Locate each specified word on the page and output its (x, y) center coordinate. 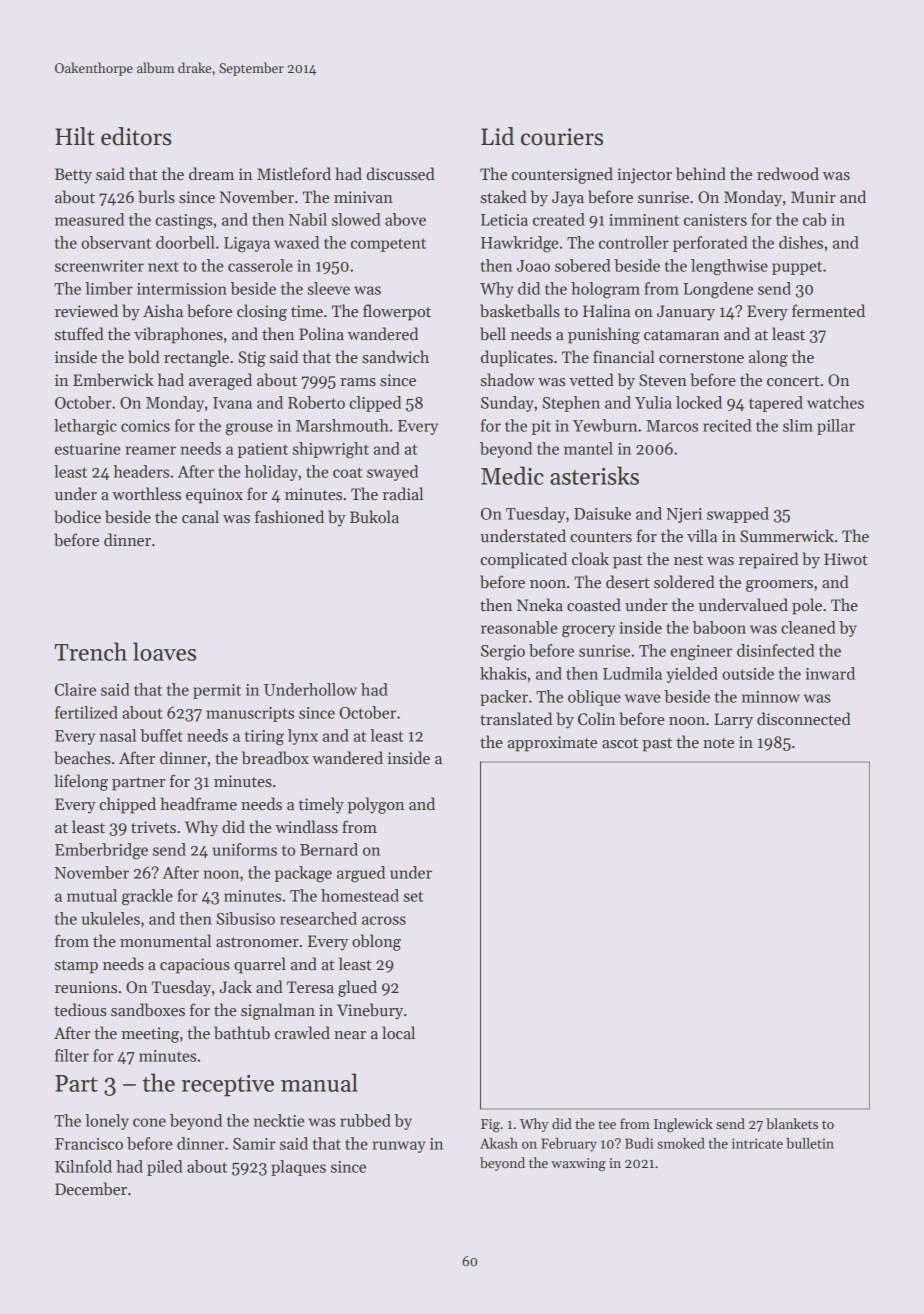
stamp (76, 967)
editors (136, 136)
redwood (788, 174)
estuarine (88, 449)
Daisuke (602, 513)
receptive (228, 1086)
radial (403, 493)
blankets (792, 1123)
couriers (562, 137)
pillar (836, 427)
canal (200, 516)
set (413, 896)
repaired (768, 560)
